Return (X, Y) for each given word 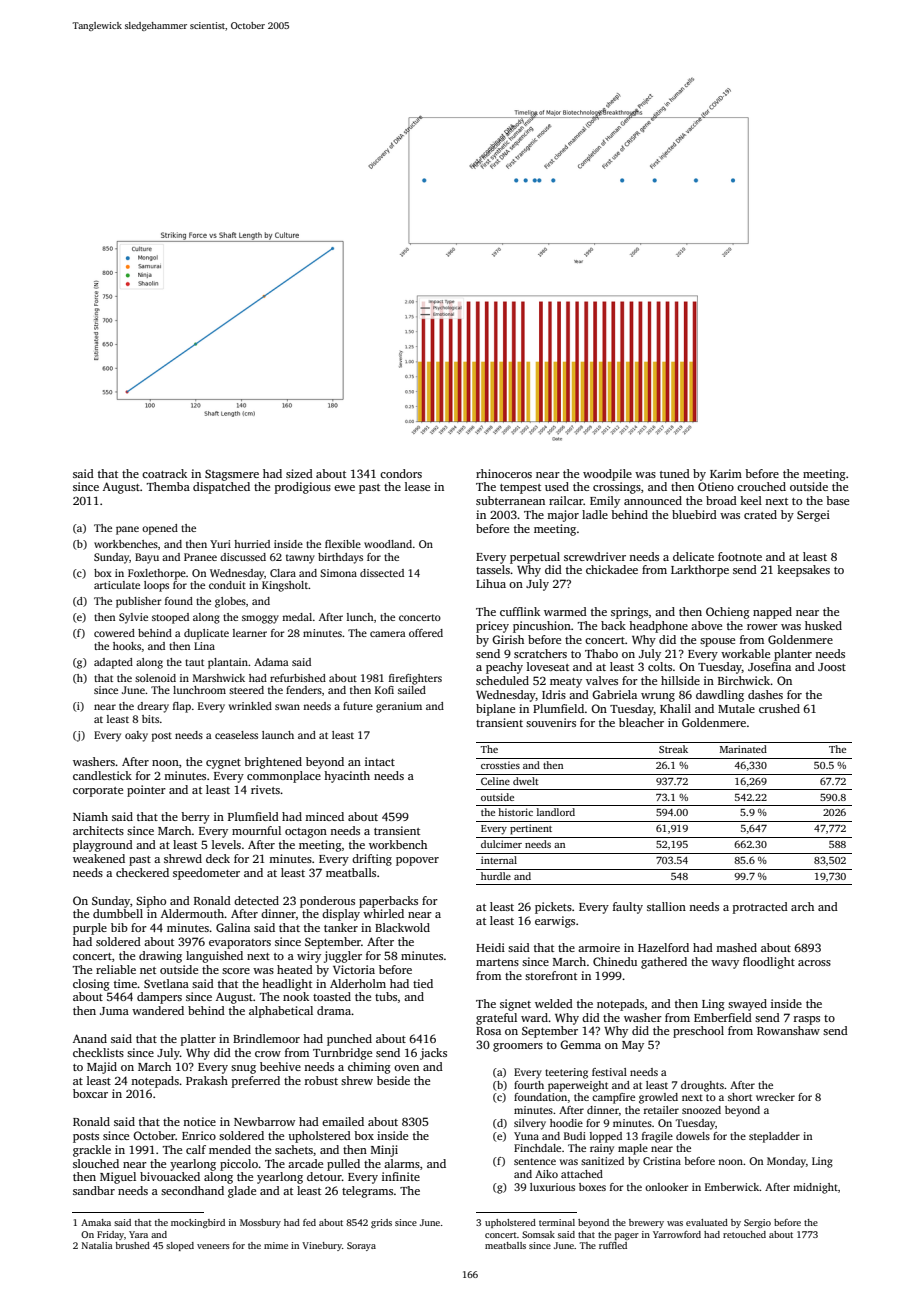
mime (276, 1245)
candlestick (102, 775)
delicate (693, 556)
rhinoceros (504, 473)
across (814, 963)
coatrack (164, 473)
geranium (399, 707)
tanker (341, 927)
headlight (287, 985)
